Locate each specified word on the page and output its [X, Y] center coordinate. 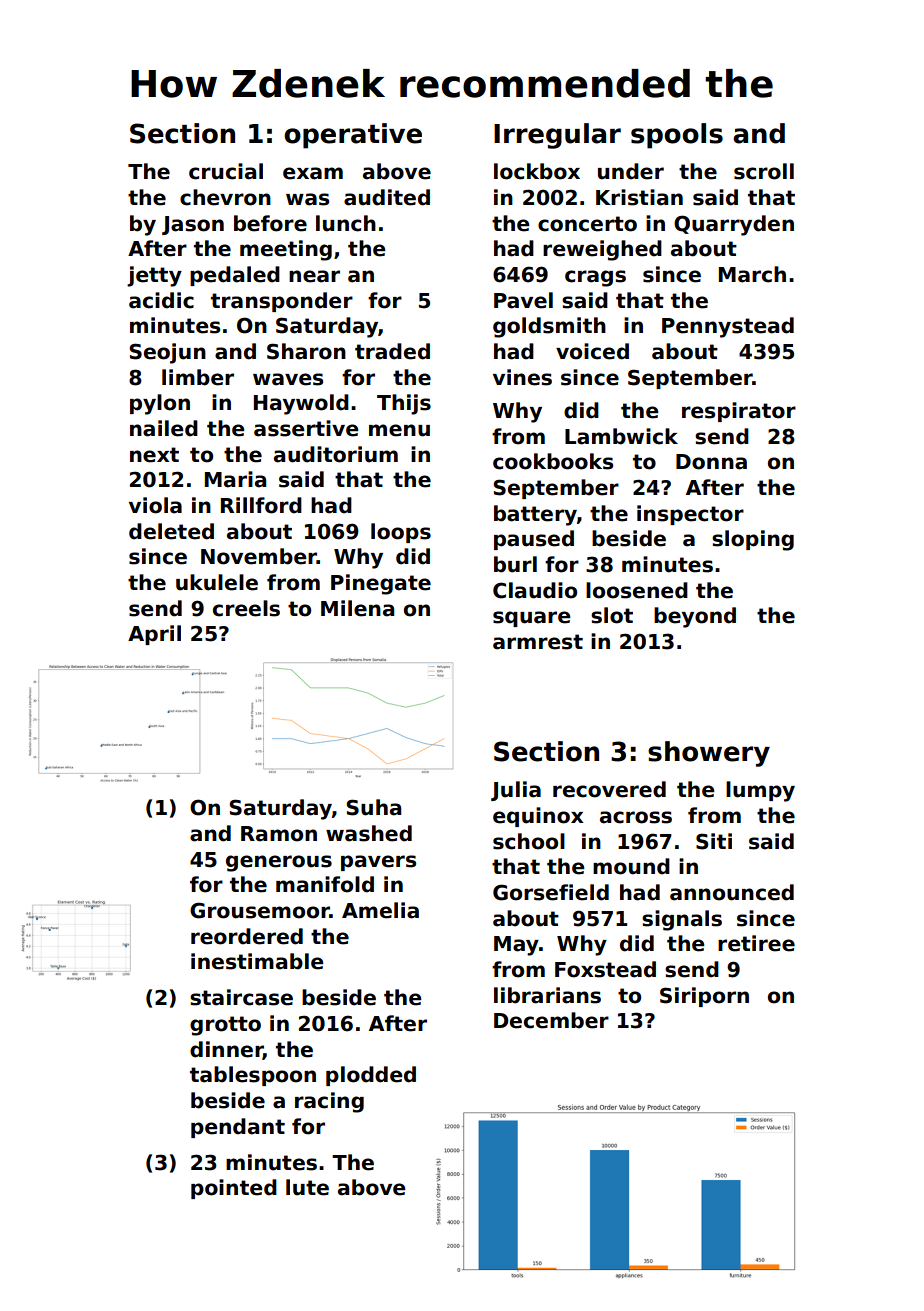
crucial [226, 171]
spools [677, 136]
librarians [547, 995]
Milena [357, 608]
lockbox [537, 171]
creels [246, 608]
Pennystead [728, 327]
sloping [753, 540]
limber [198, 377]
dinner [226, 1050]
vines [522, 377]
